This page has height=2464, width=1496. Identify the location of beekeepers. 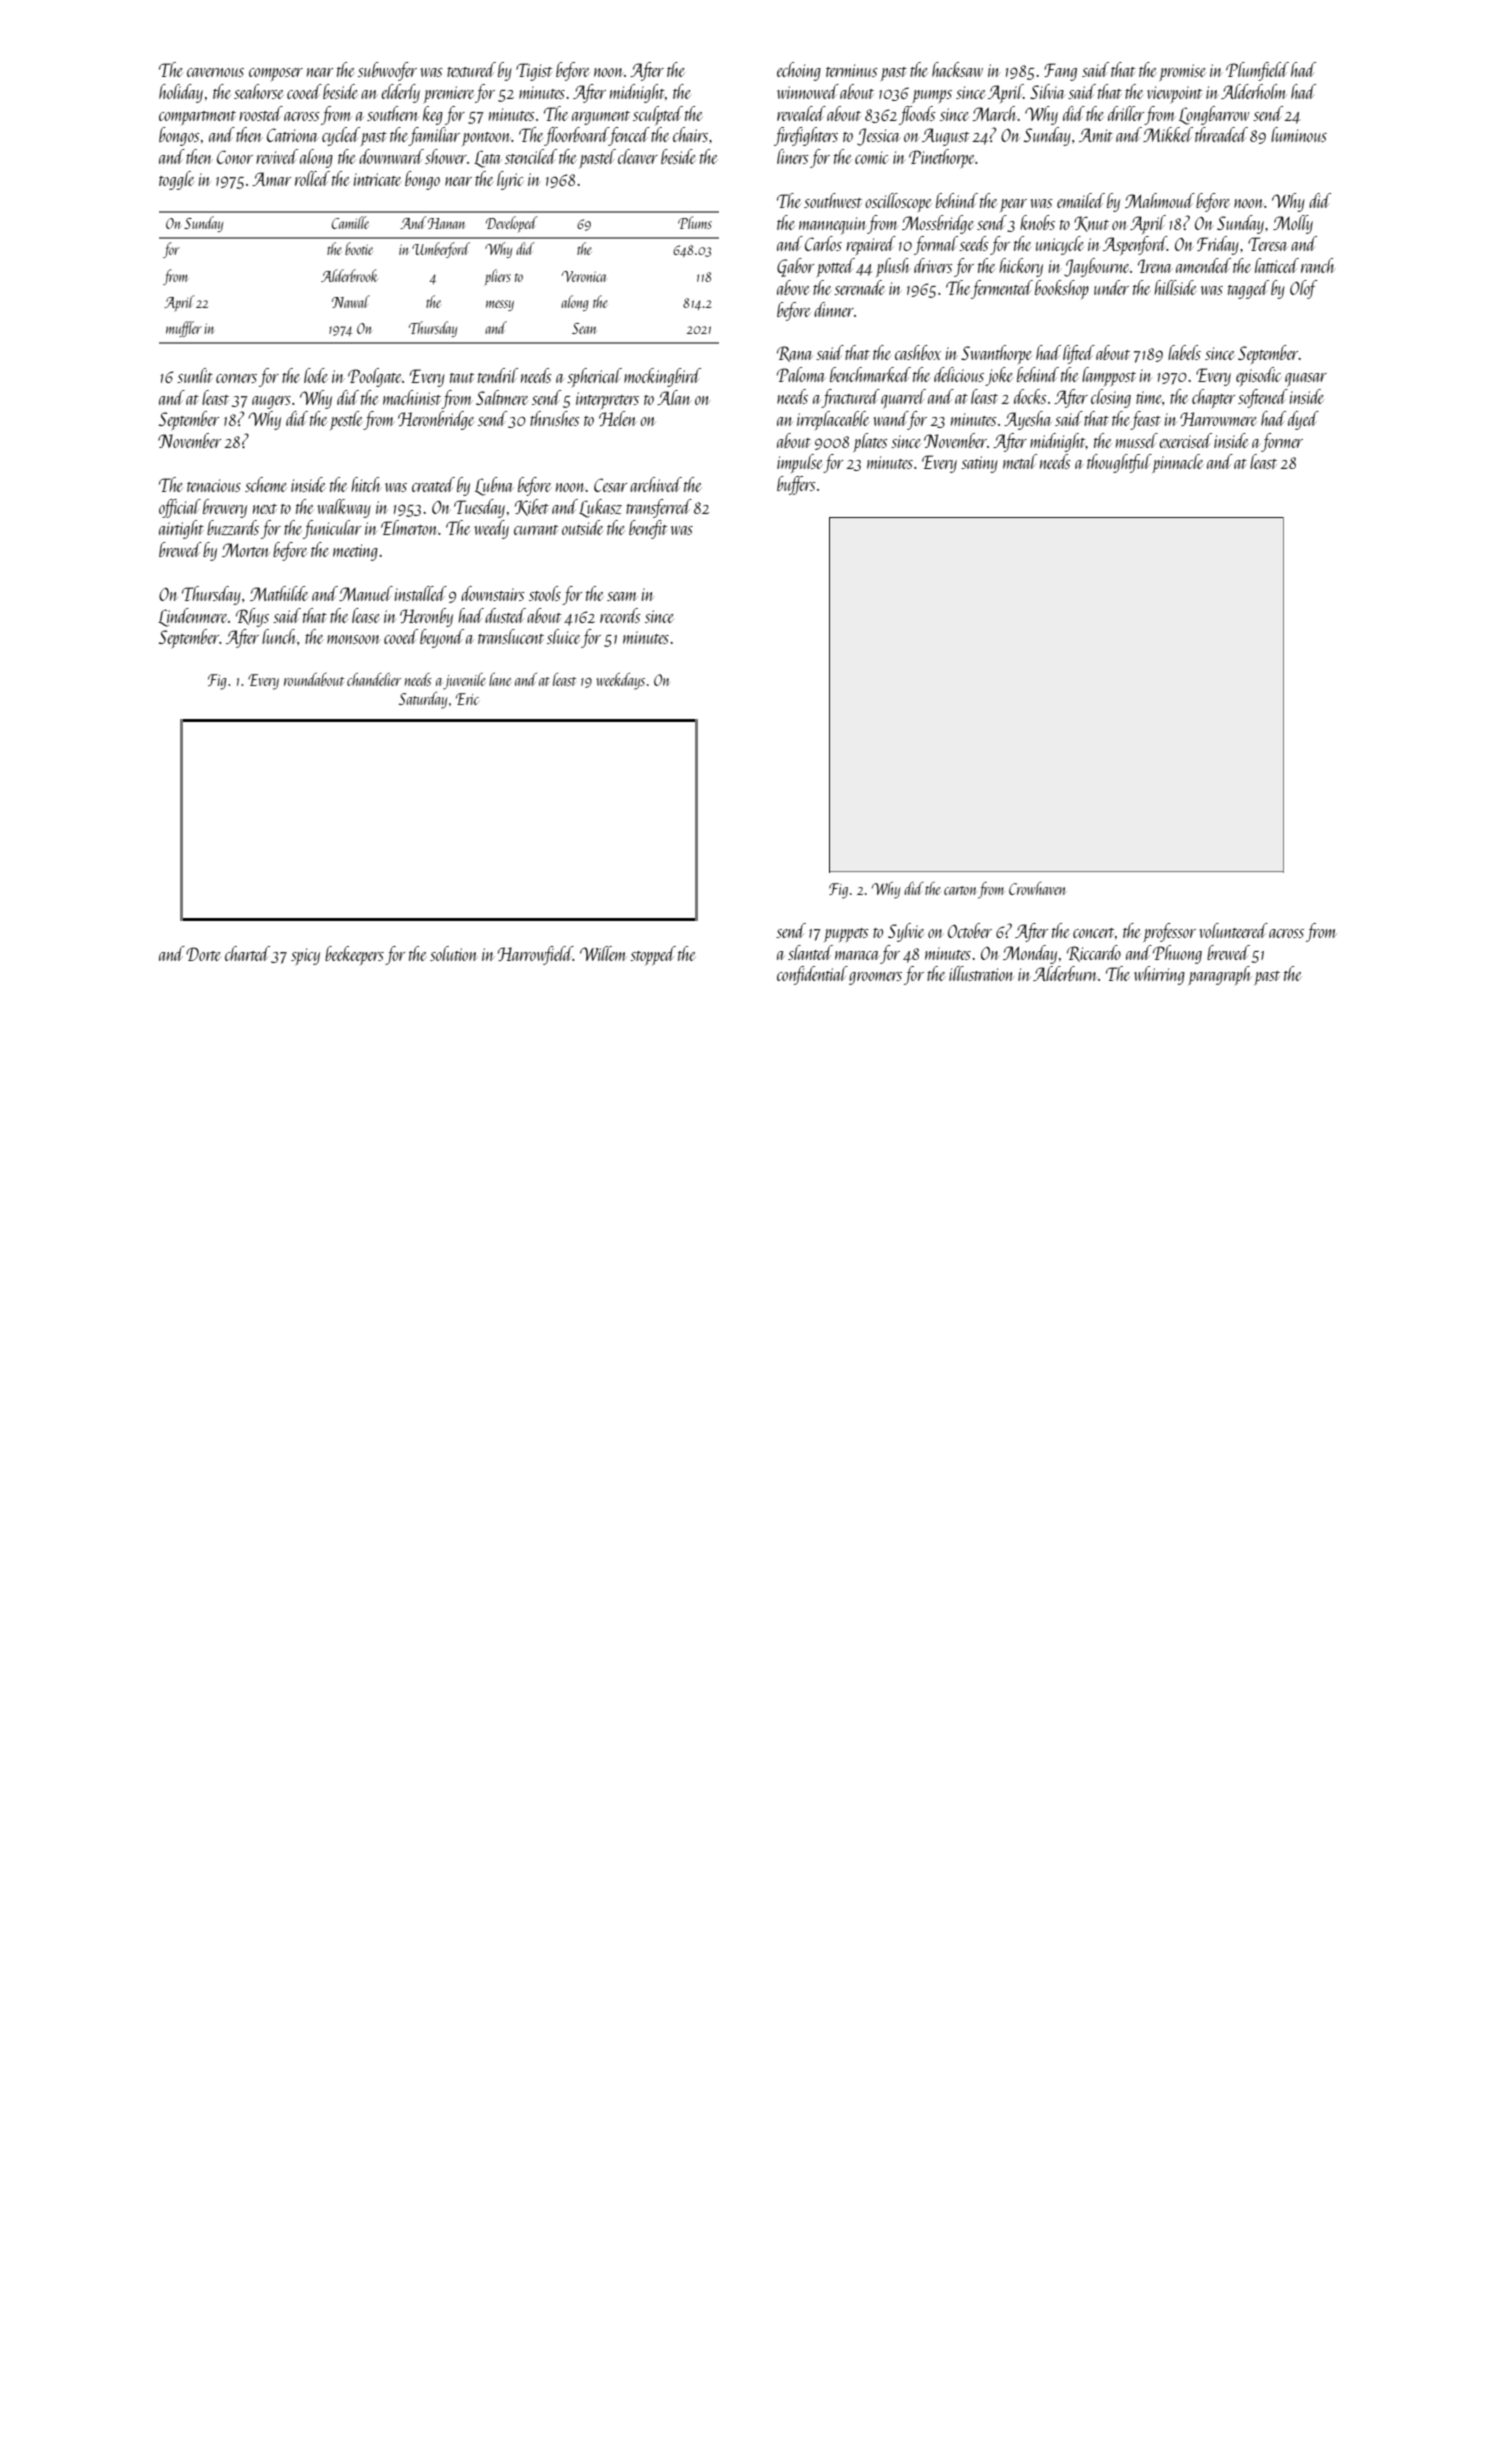
(354, 955).
